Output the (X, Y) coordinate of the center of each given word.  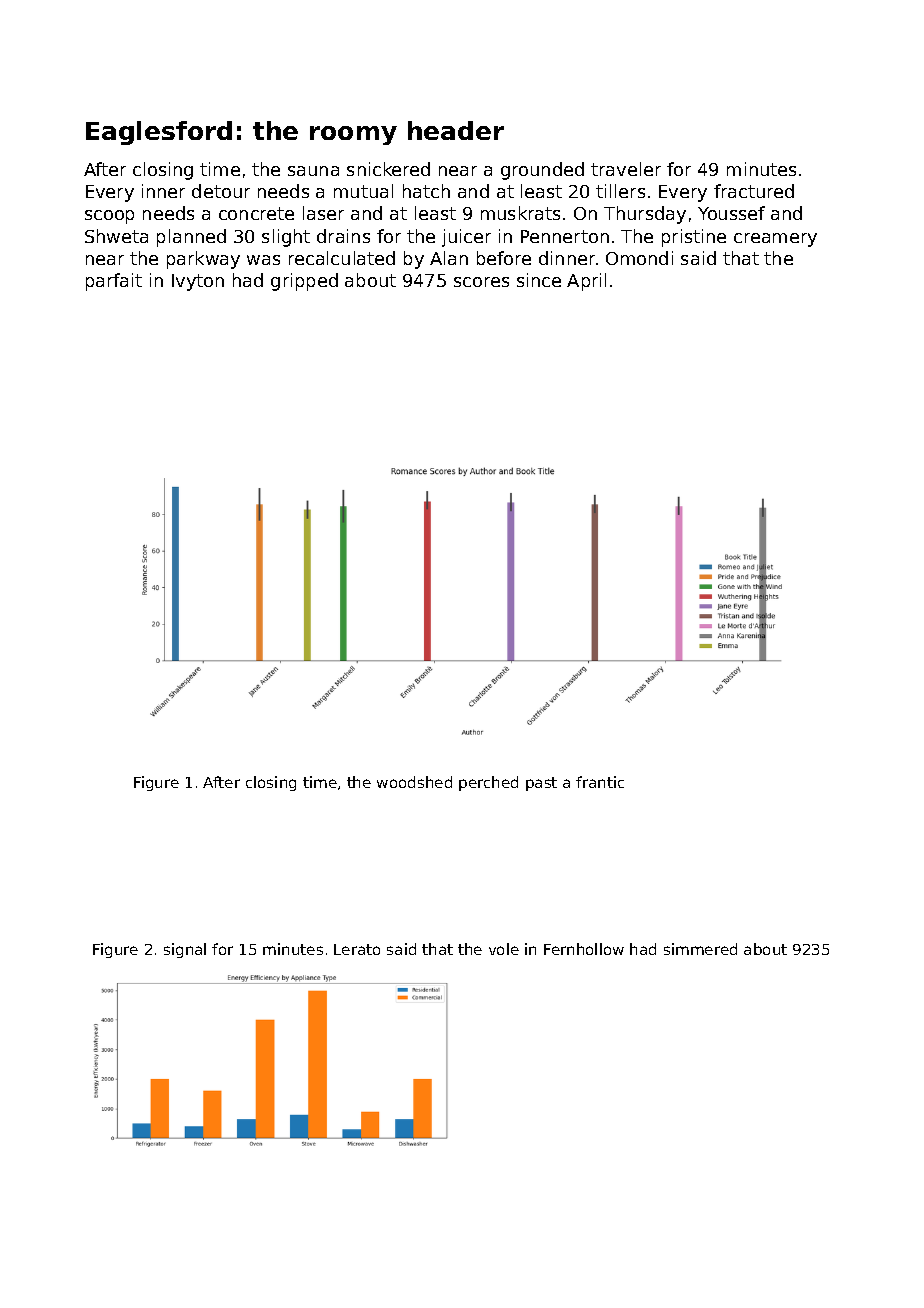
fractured (754, 191)
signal (185, 950)
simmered (700, 949)
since (539, 280)
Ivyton (198, 282)
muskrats (520, 213)
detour (221, 191)
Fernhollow (584, 949)
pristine (694, 238)
